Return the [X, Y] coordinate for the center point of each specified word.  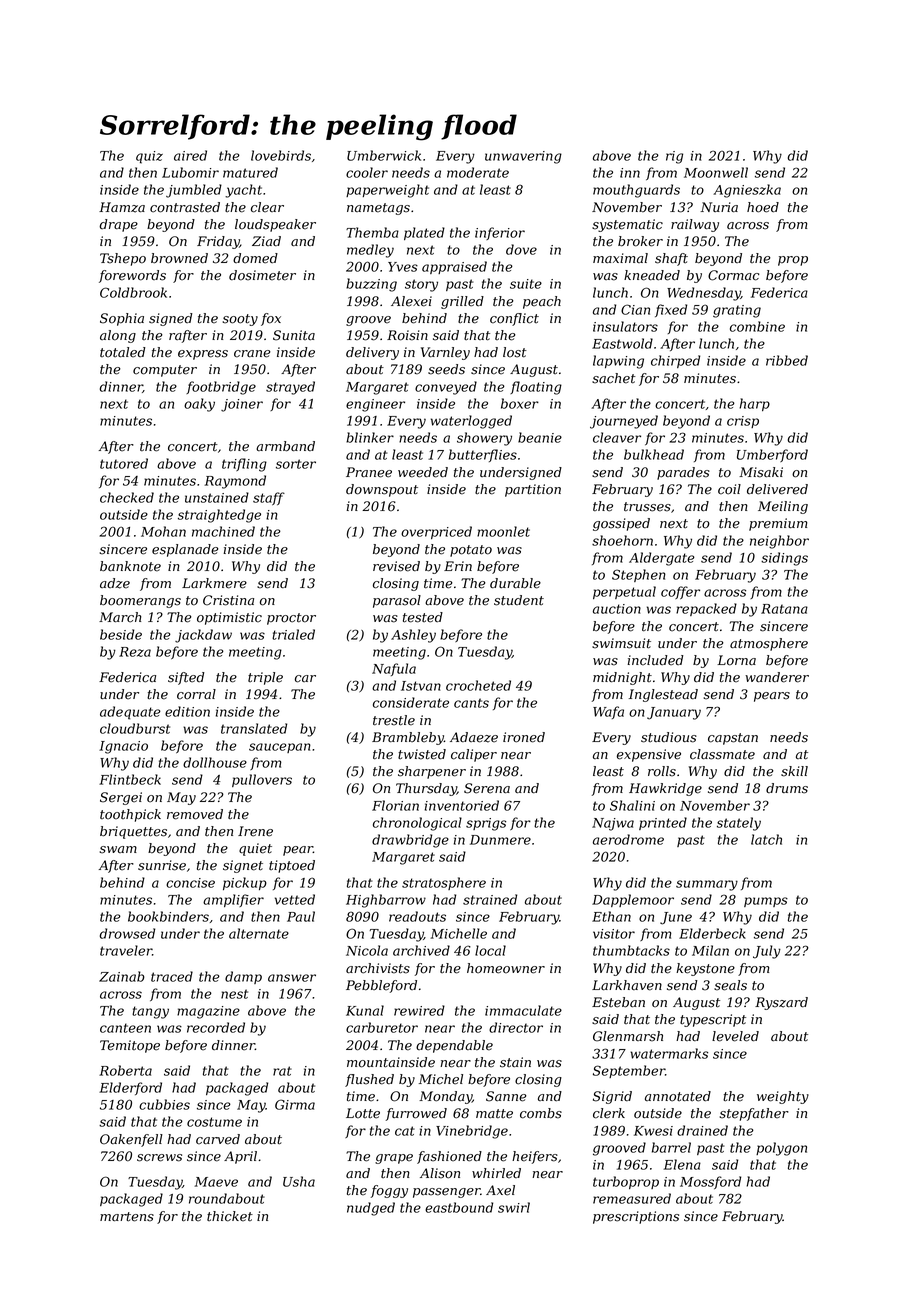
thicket [230, 1216]
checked [127, 497]
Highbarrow [386, 901]
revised [396, 566]
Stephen [639, 575]
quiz [149, 157]
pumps [766, 902]
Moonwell [716, 172]
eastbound [459, 1207]
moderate [478, 172]
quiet [255, 849]
